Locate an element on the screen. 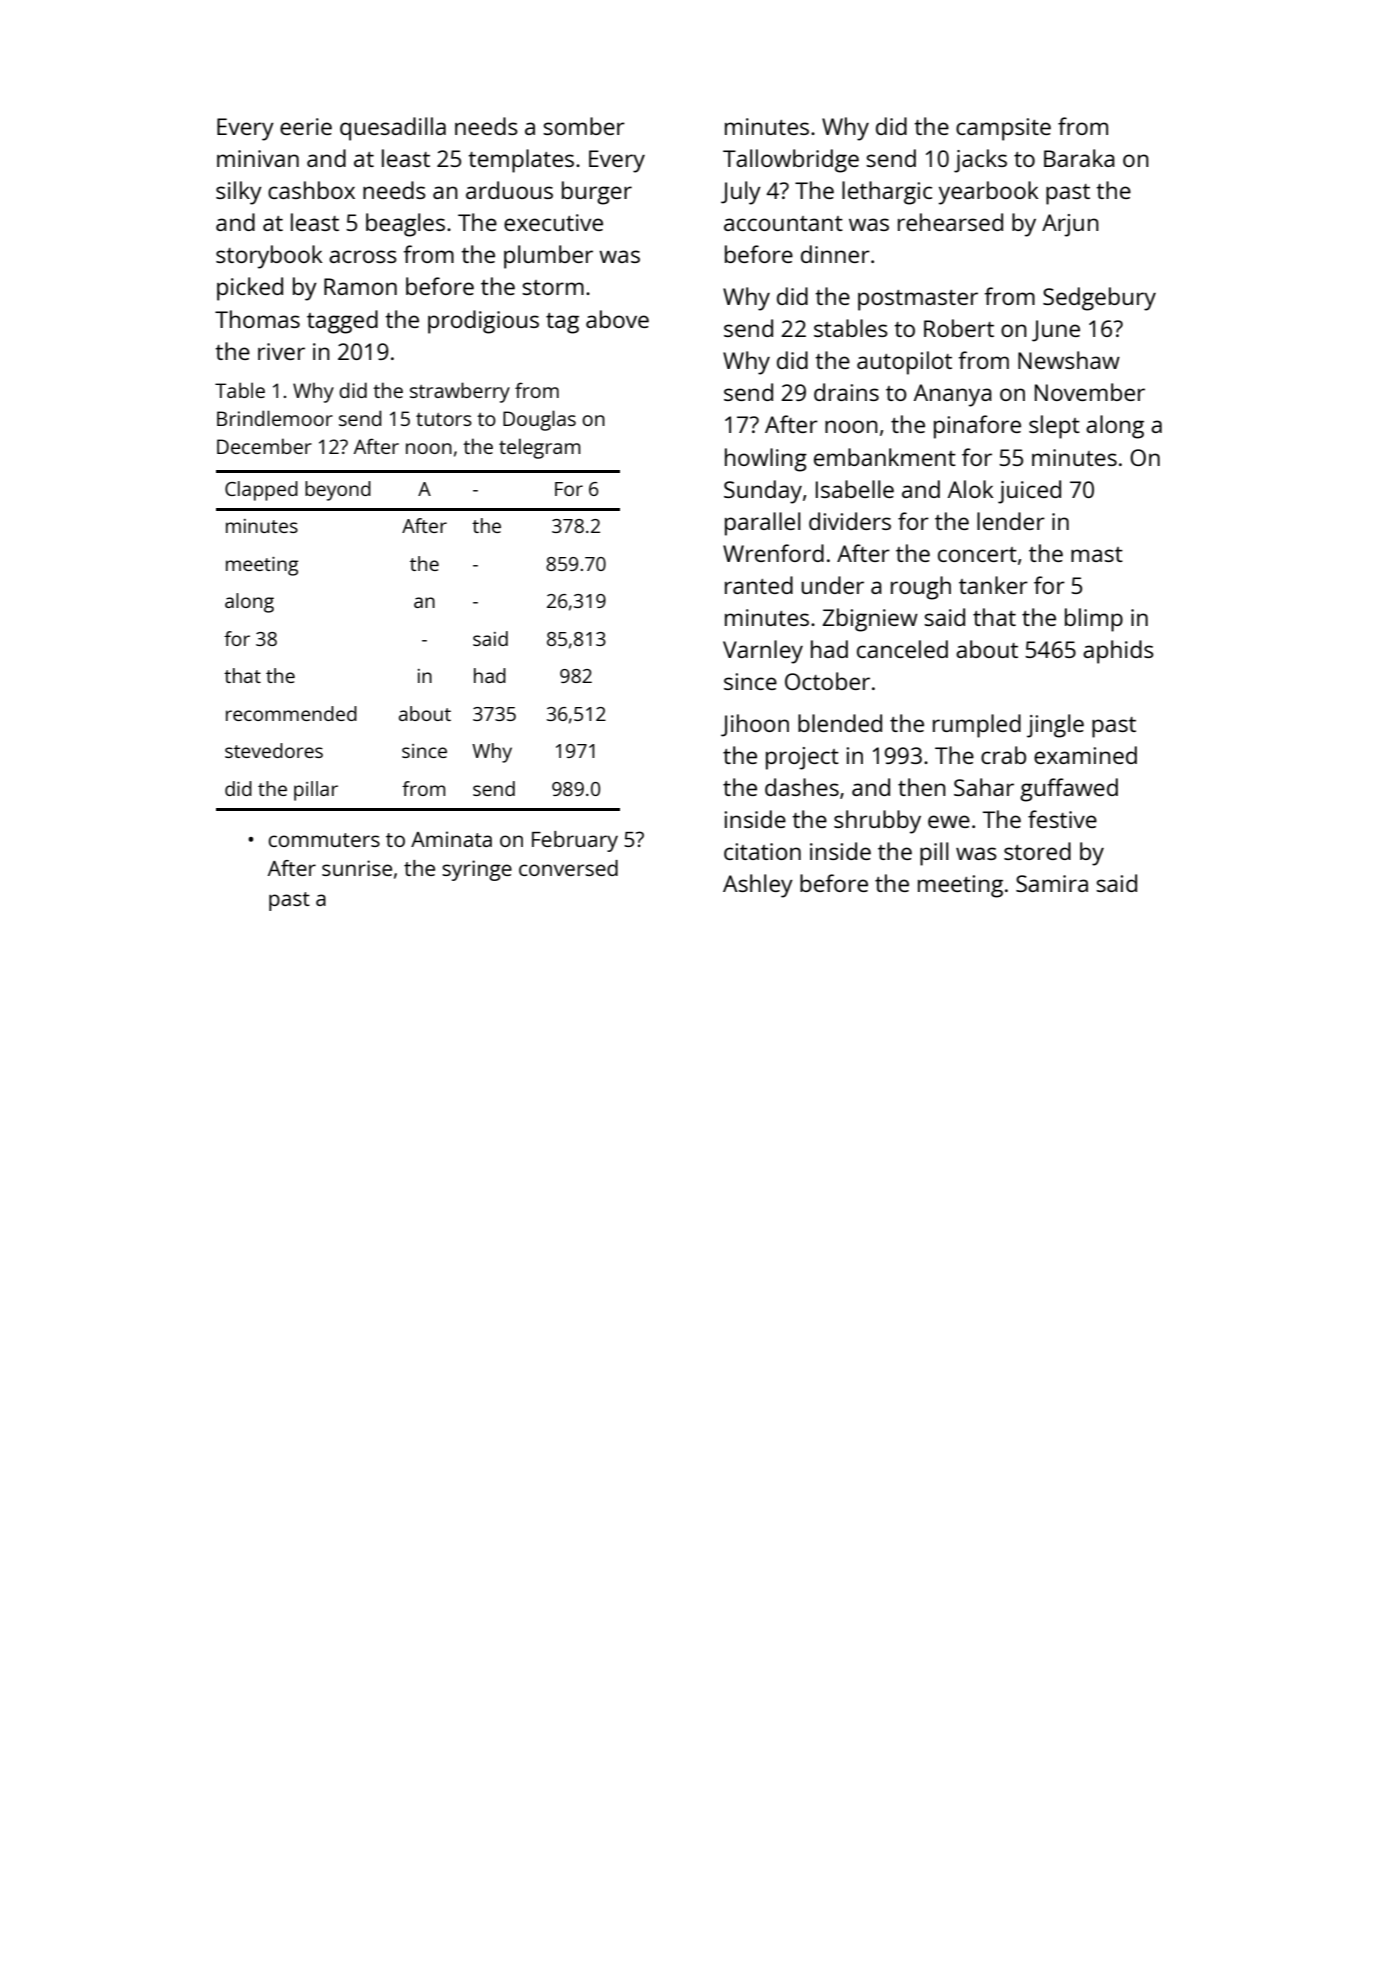 This screenshot has height=1969, width=1386. Ashley is located at coordinates (758, 886).
